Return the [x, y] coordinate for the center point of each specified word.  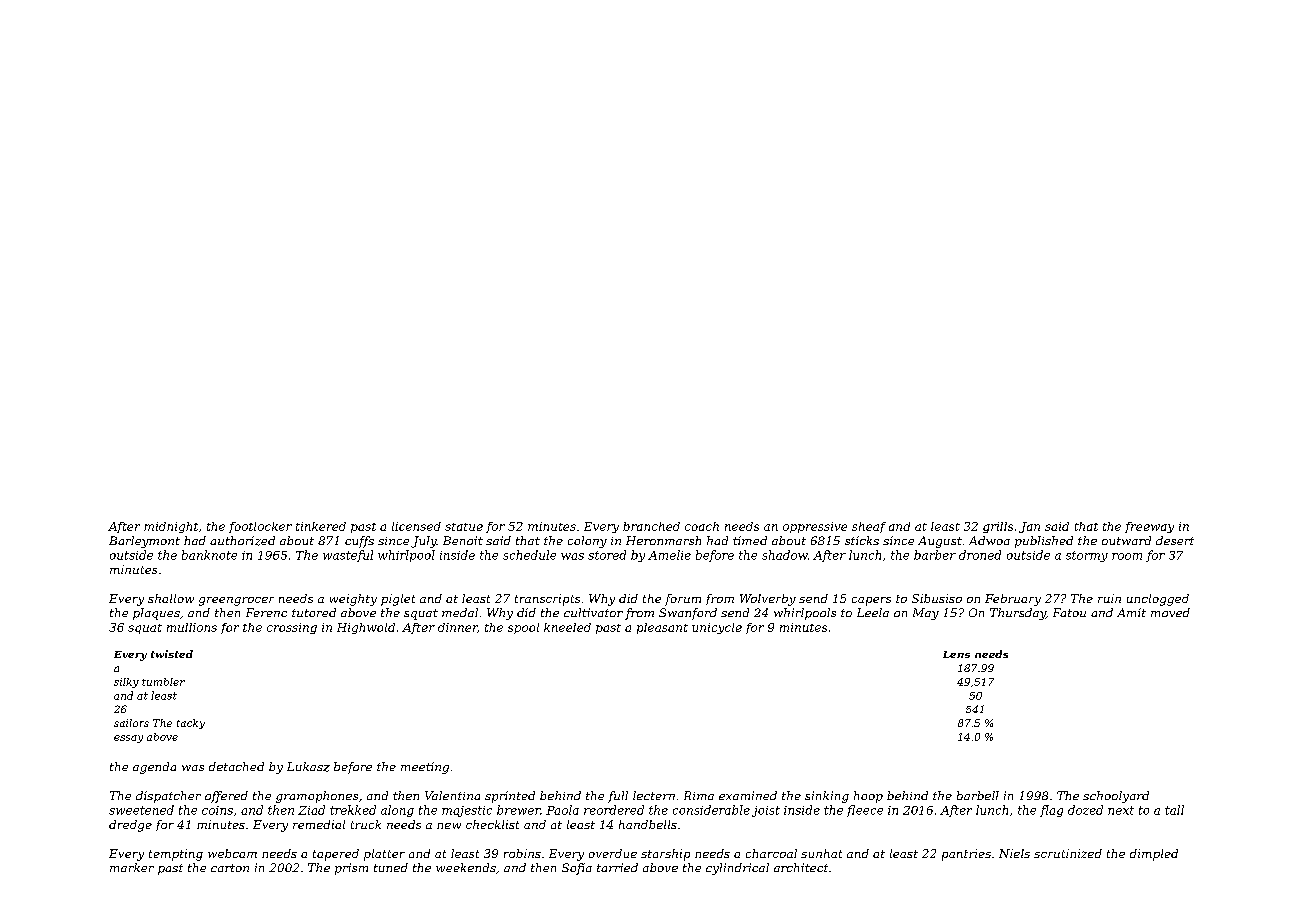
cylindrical [737, 869]
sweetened [141, 810]
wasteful [348, 556]
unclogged [1158, 600]
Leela [873, 612]
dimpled [1154, 855]
